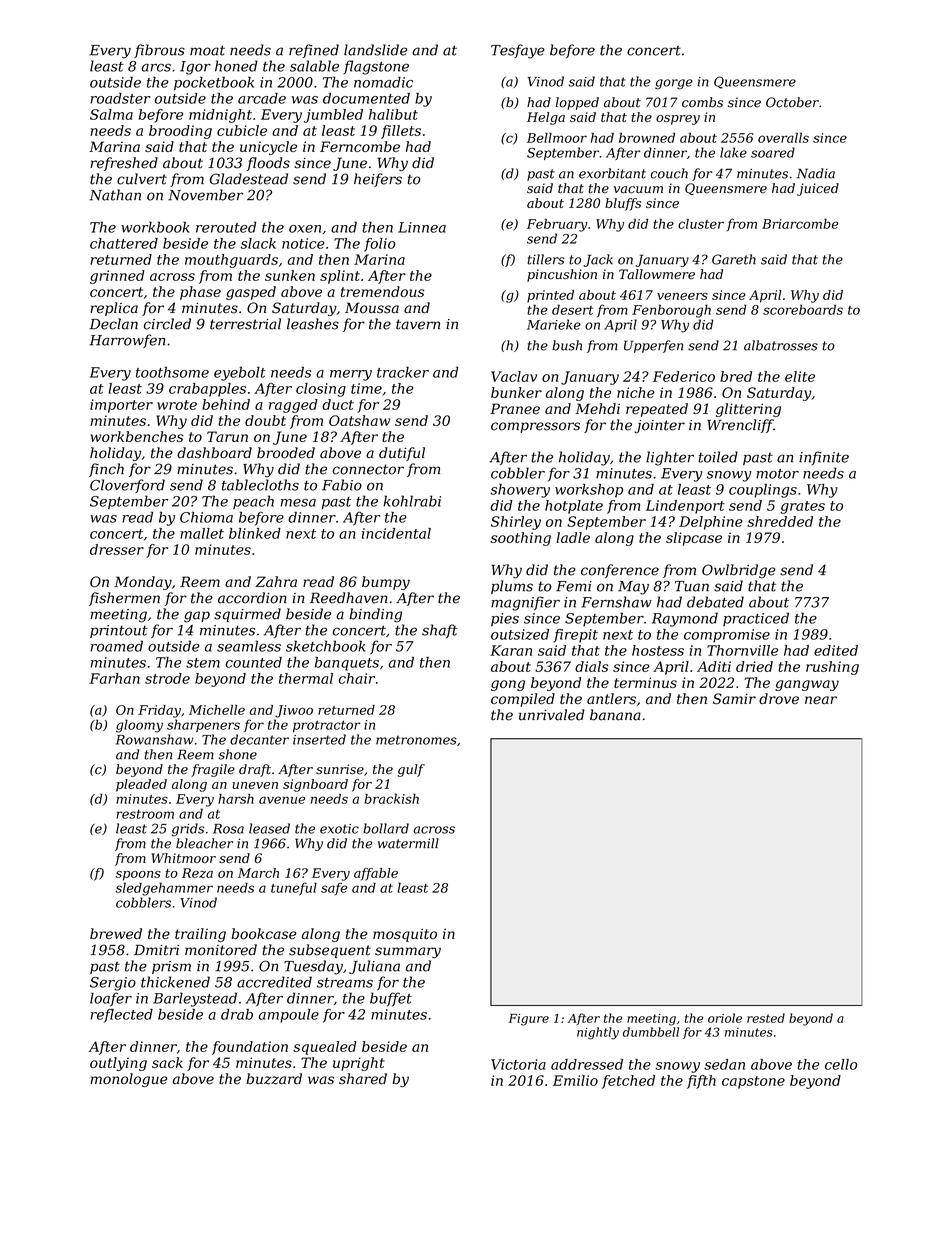 The image size is (952, 1233). What do you see at coordinates (129, 1080) in the page?
I see `monologue` at bounding box center [129, 1080].
